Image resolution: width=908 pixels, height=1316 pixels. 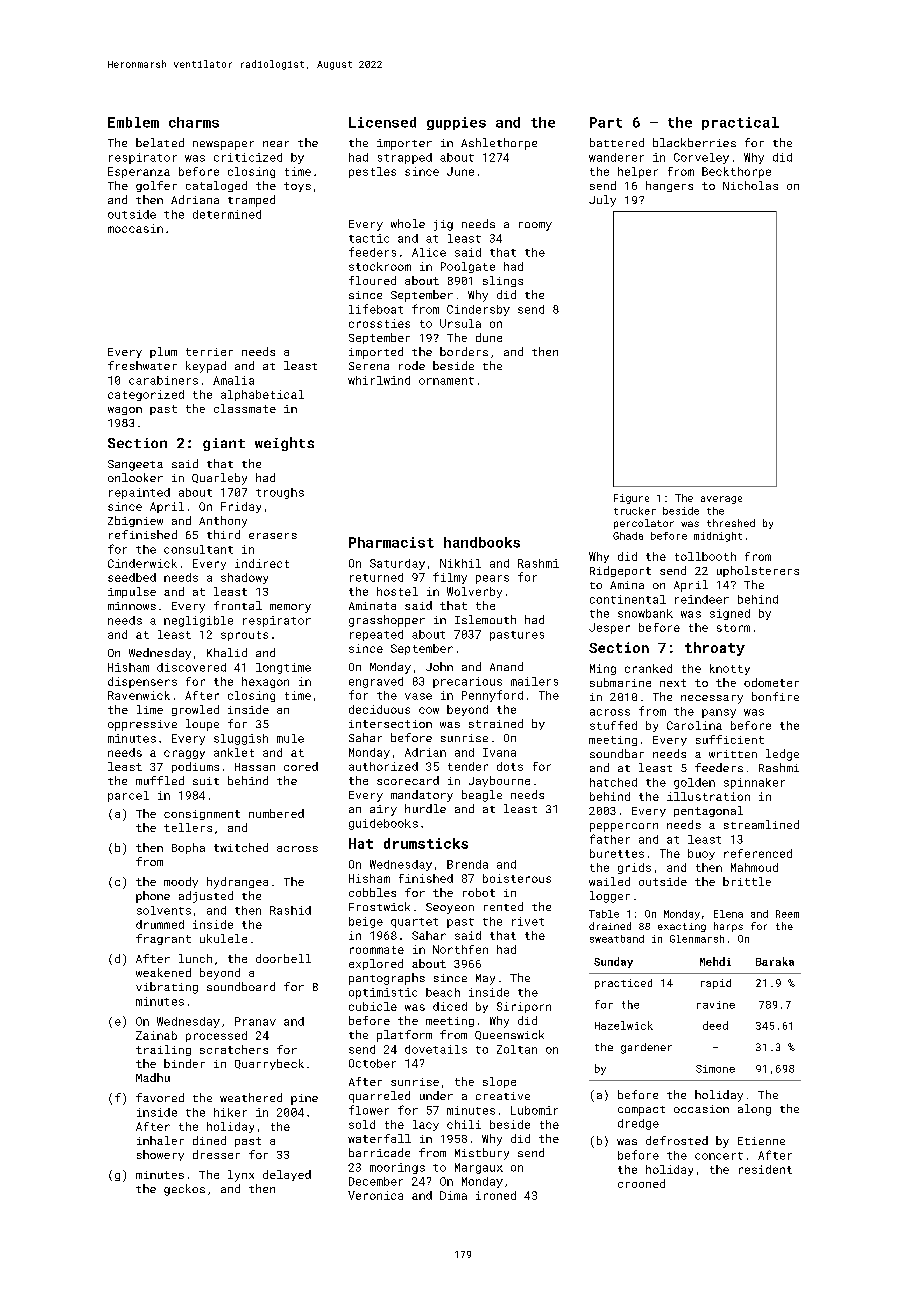 What do you see at coordinates (771, 682) in the screenshot?
I see `odometer` at bounding box center [771, 682].
